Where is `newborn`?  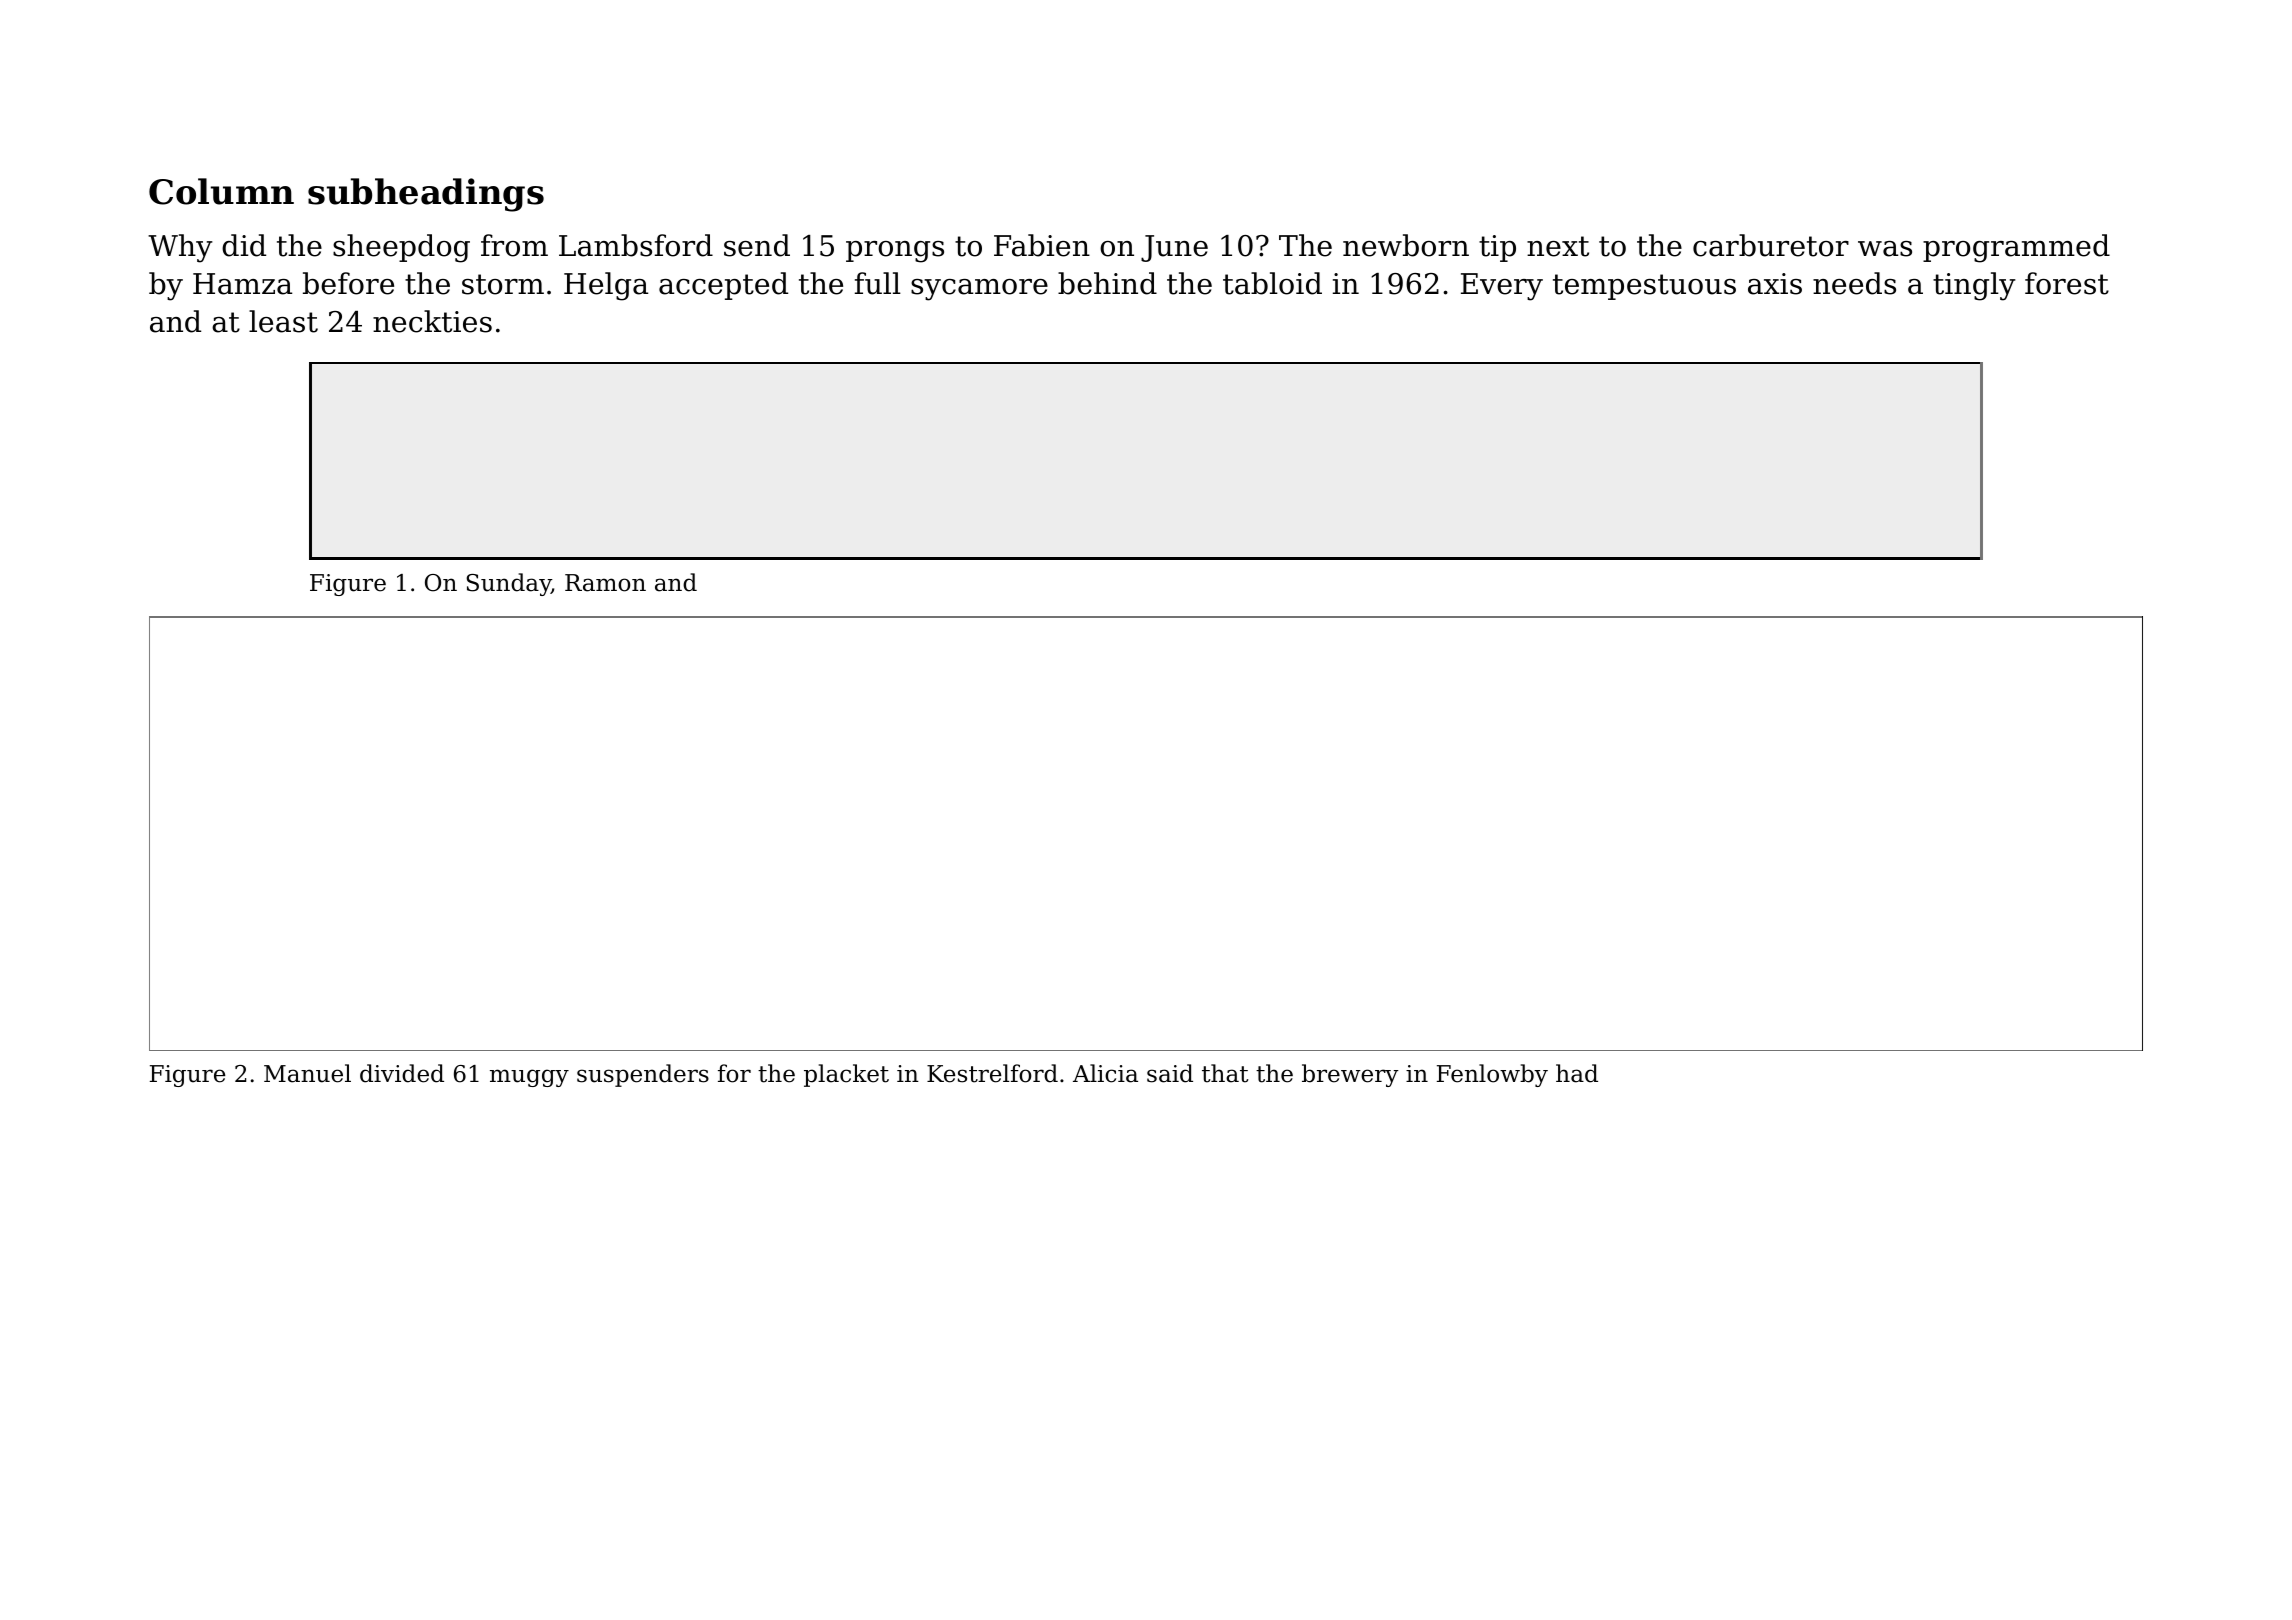 newborn is located at coordinates (1406, 245).
